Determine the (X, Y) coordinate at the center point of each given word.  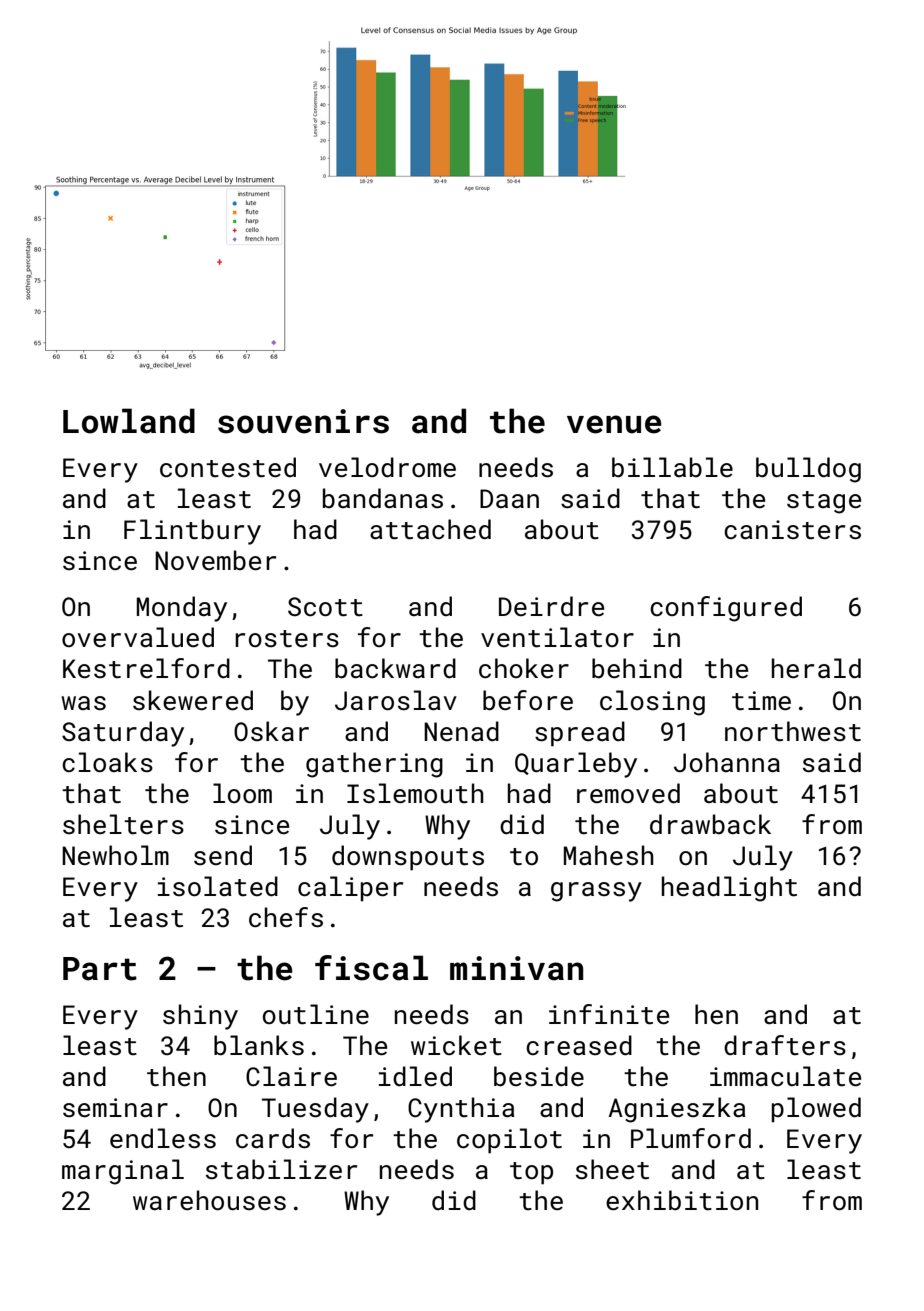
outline (316, 1014)
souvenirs (303, 421)
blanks (259, 1045)
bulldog (808, 470)
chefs (286, 917)
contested (228, 467)
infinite (609, 1014)
